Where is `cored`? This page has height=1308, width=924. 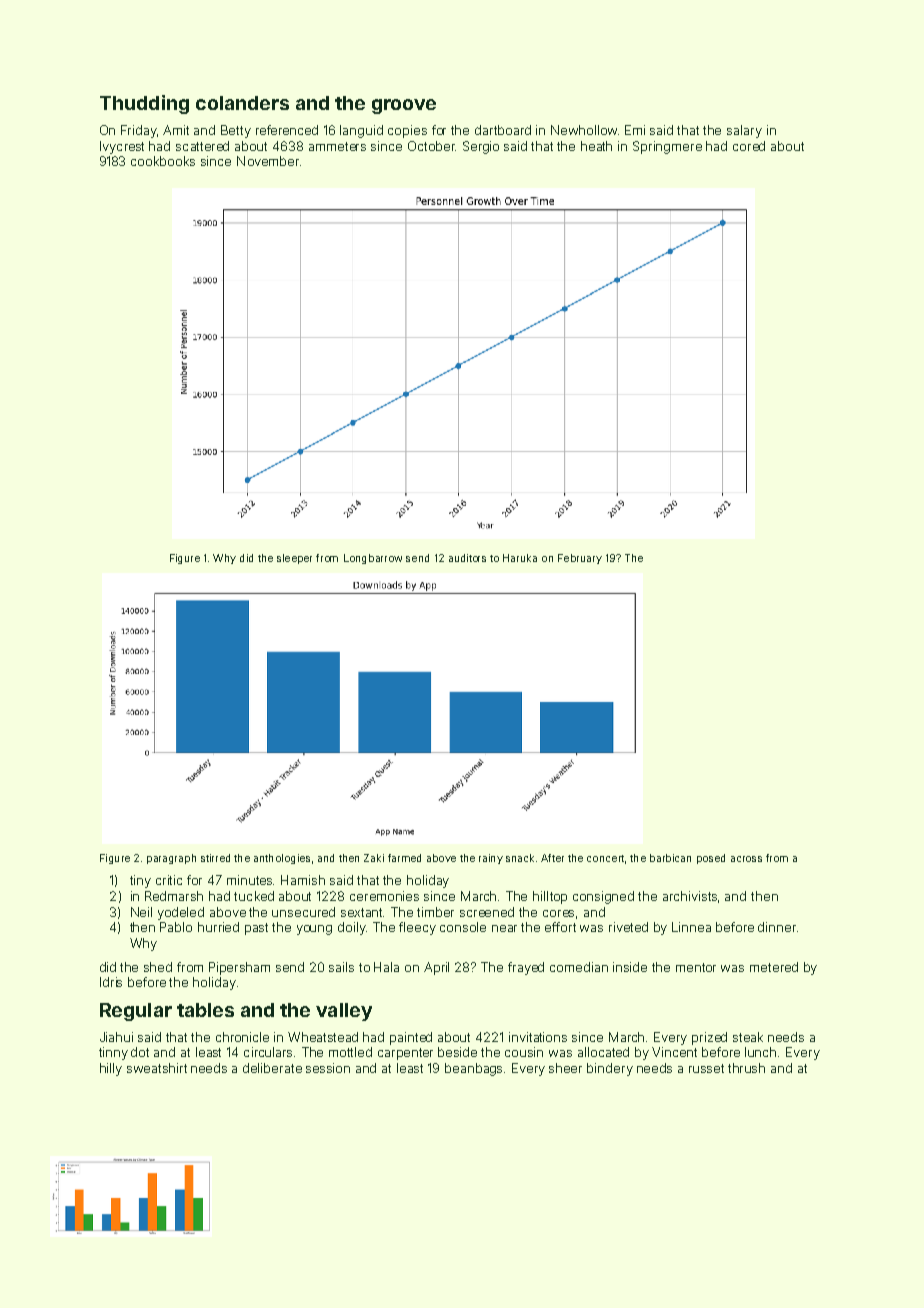
cored is located at coordinates (749, 146).
